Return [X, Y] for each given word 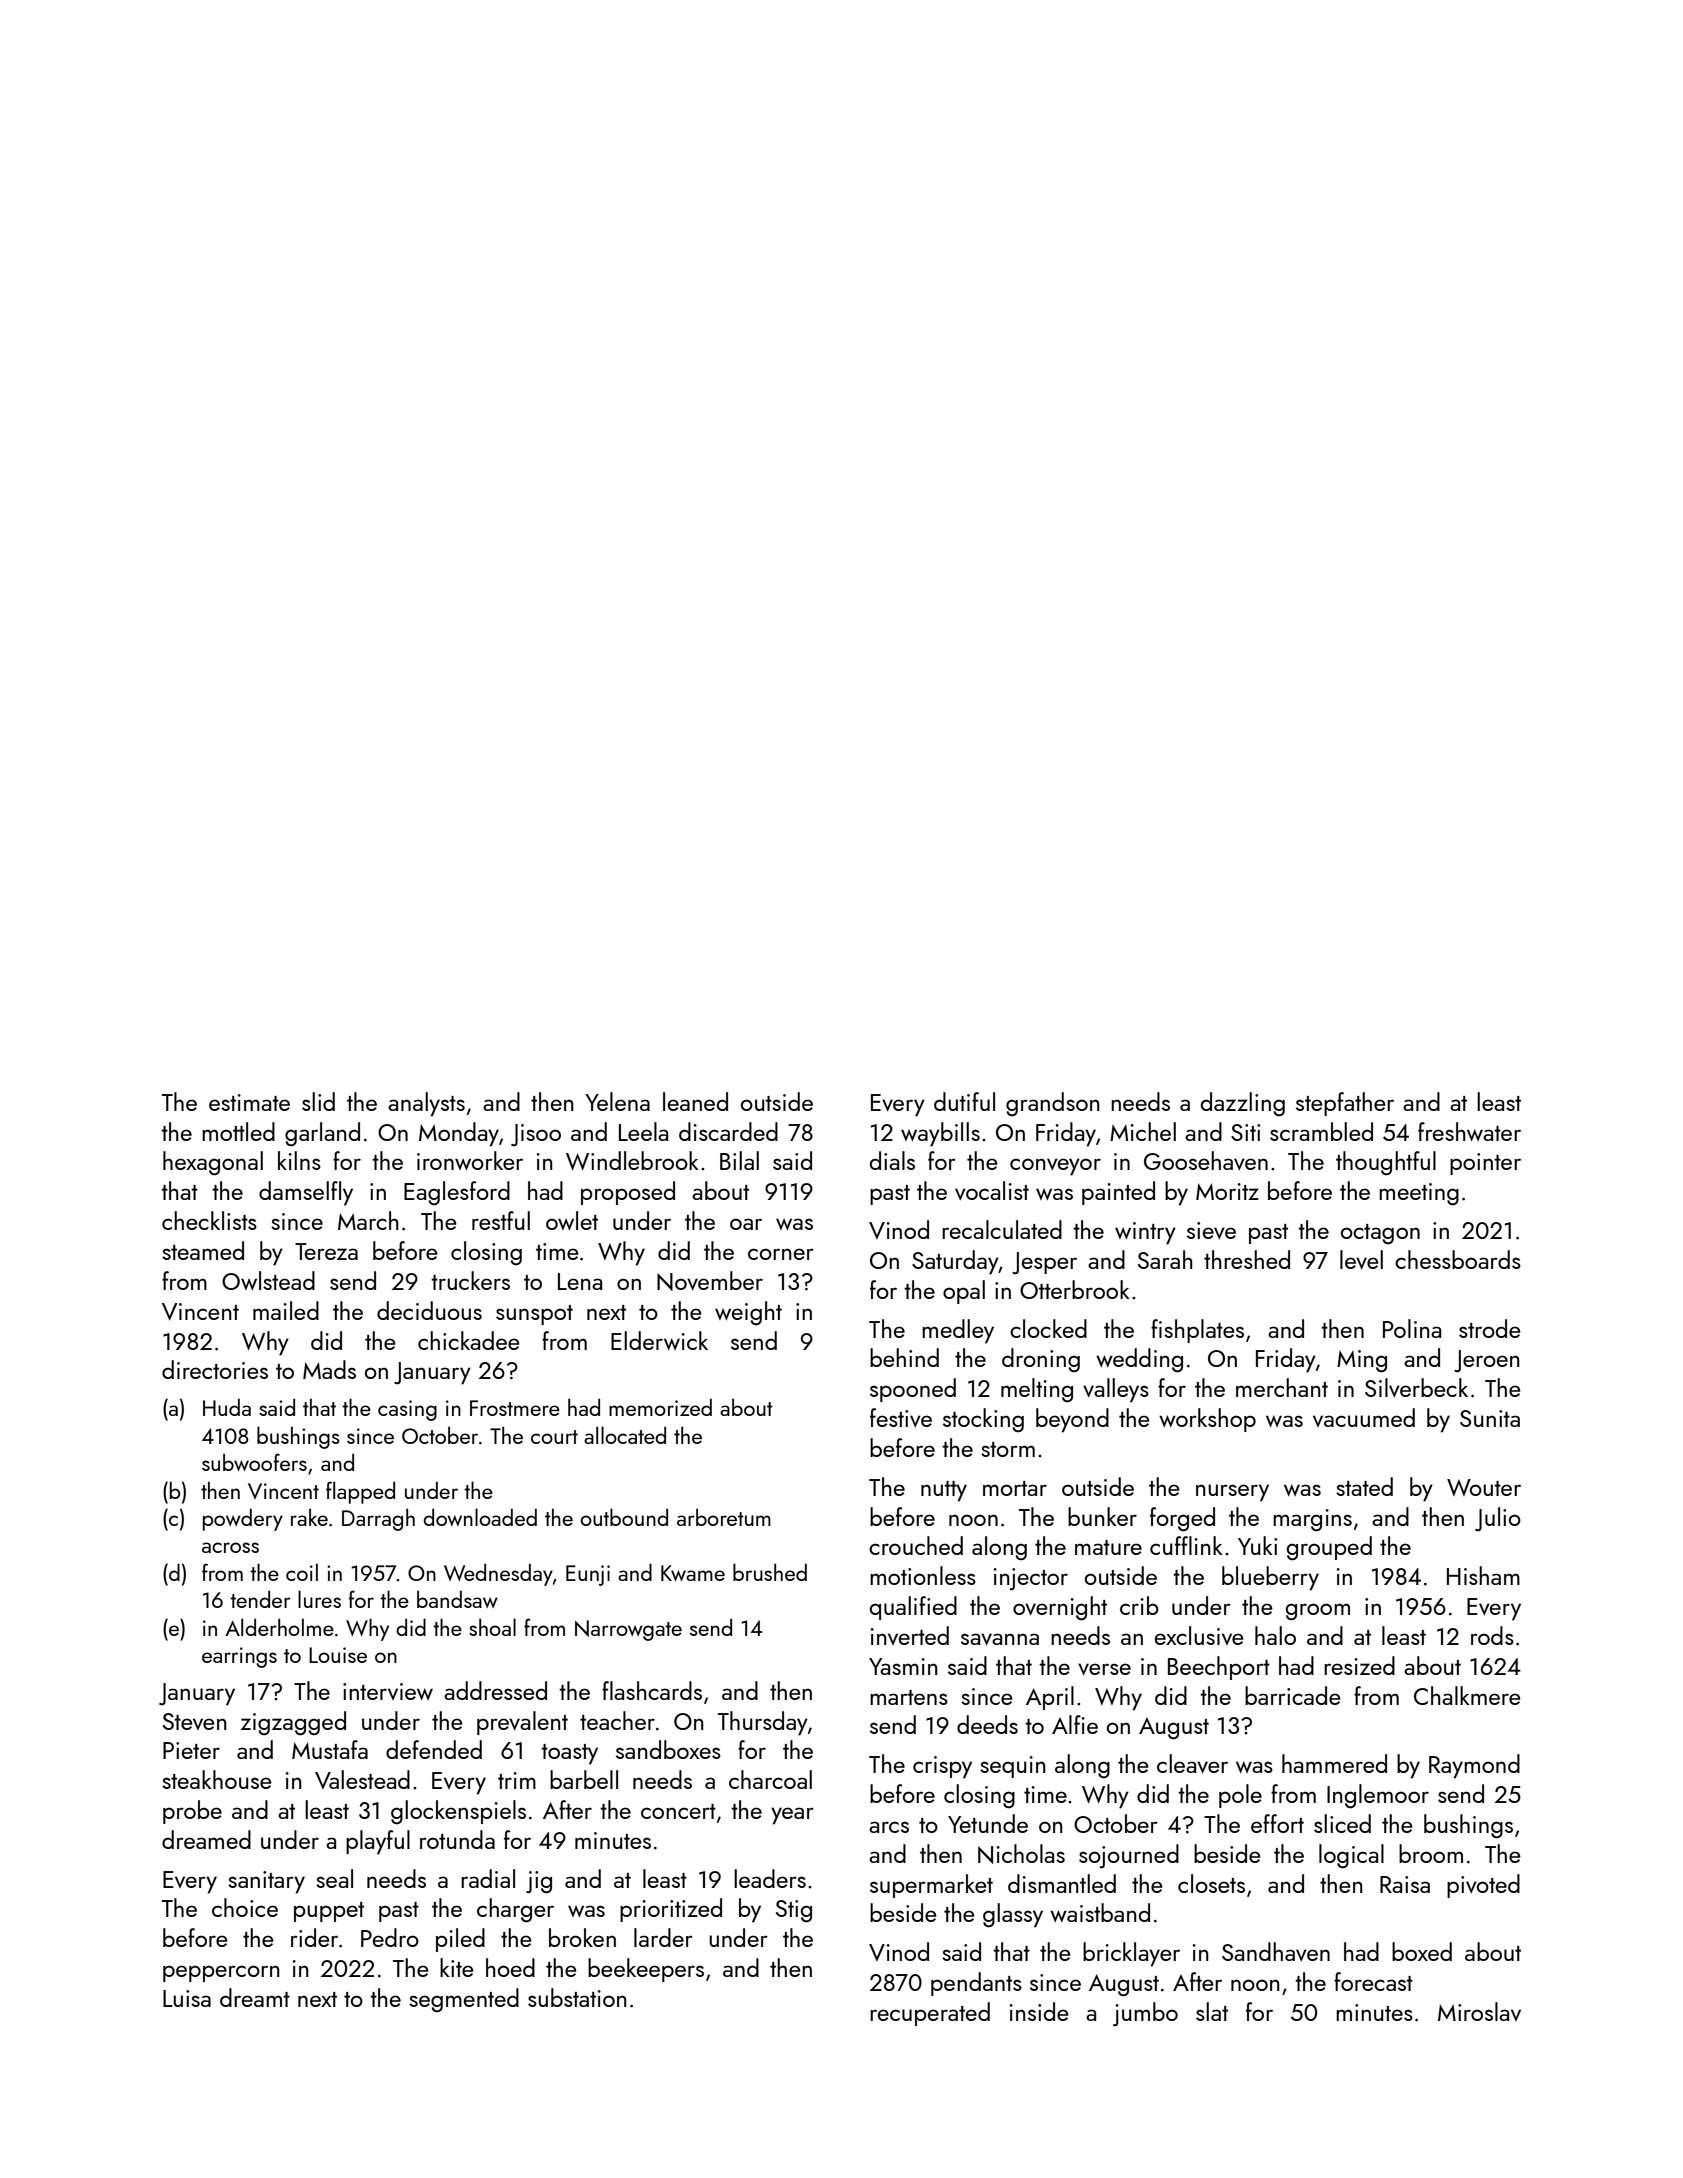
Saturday [955, 1262]
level [1361, 1259]
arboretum [724, 1517]
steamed [203, 1250]
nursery [1232, 1493]
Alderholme [279, 1627]
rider [314, 1937]
